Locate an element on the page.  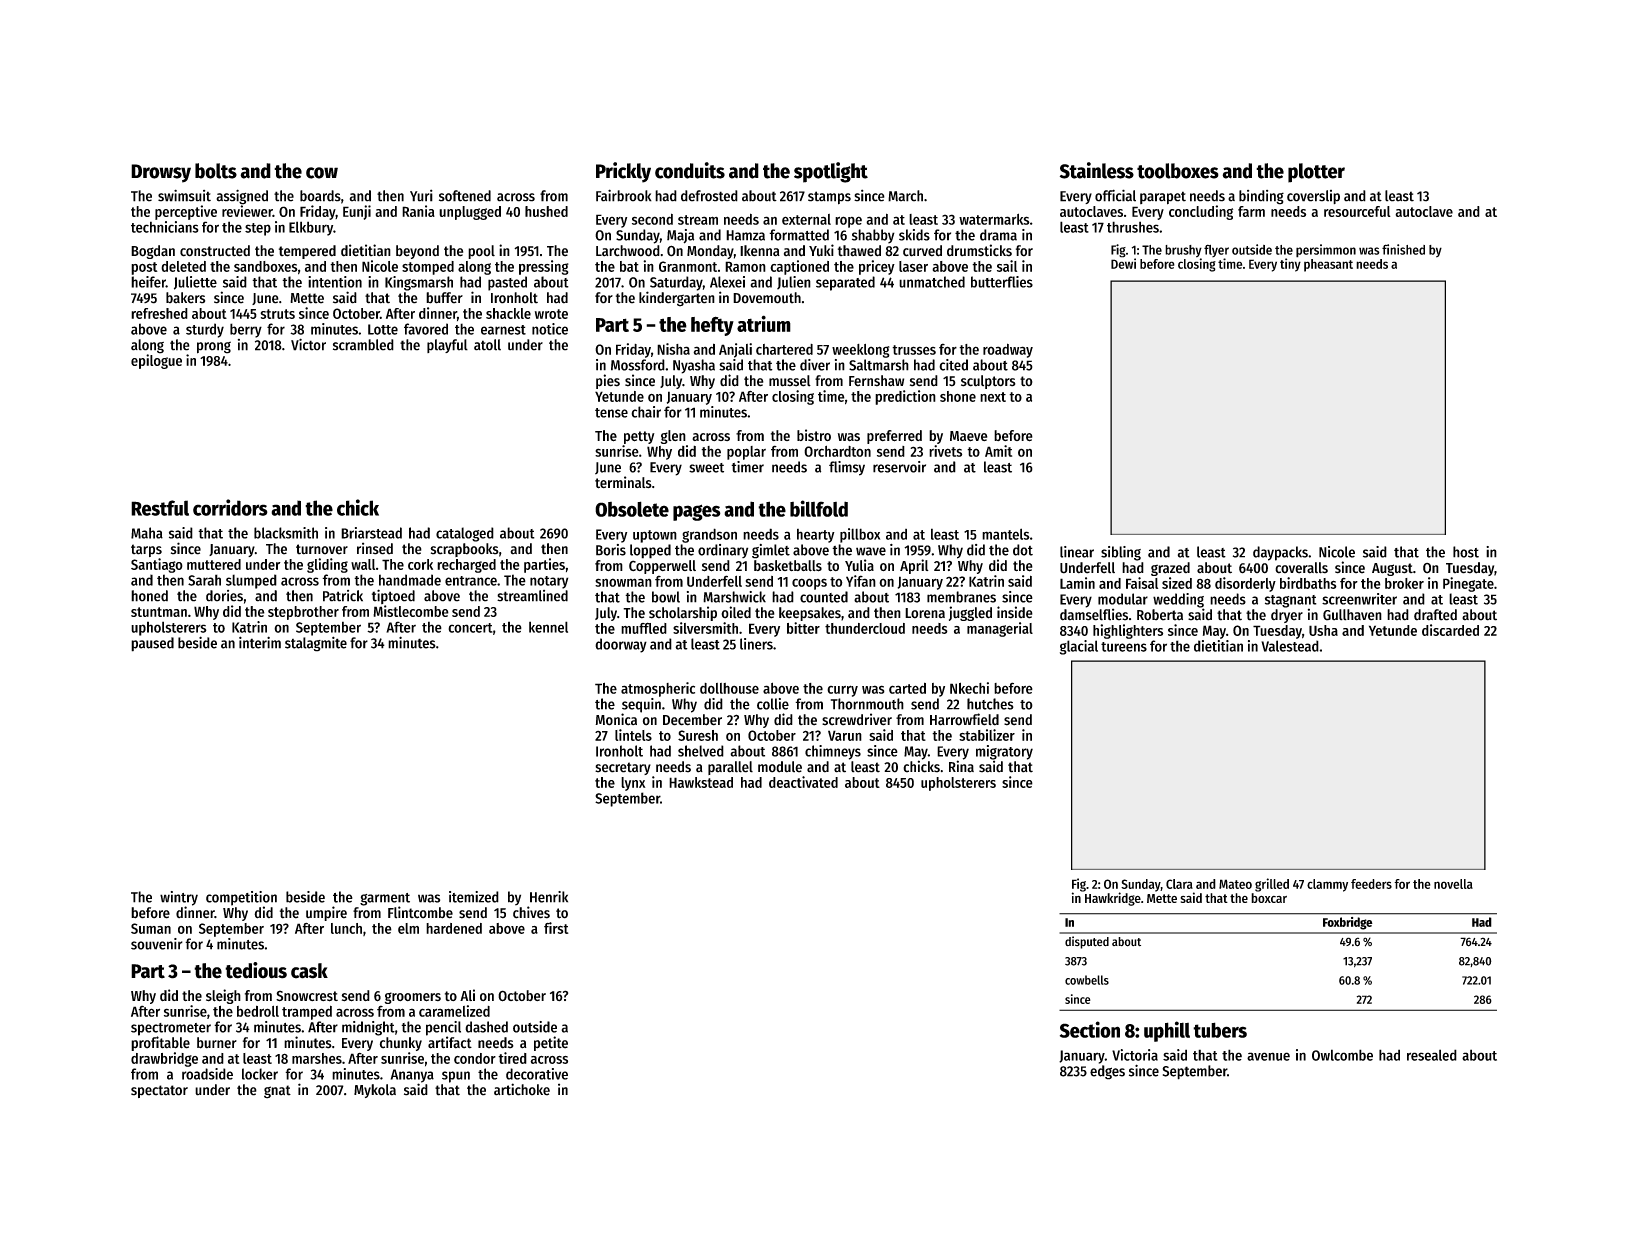
flyer is located at coordinates (1216, 250).
